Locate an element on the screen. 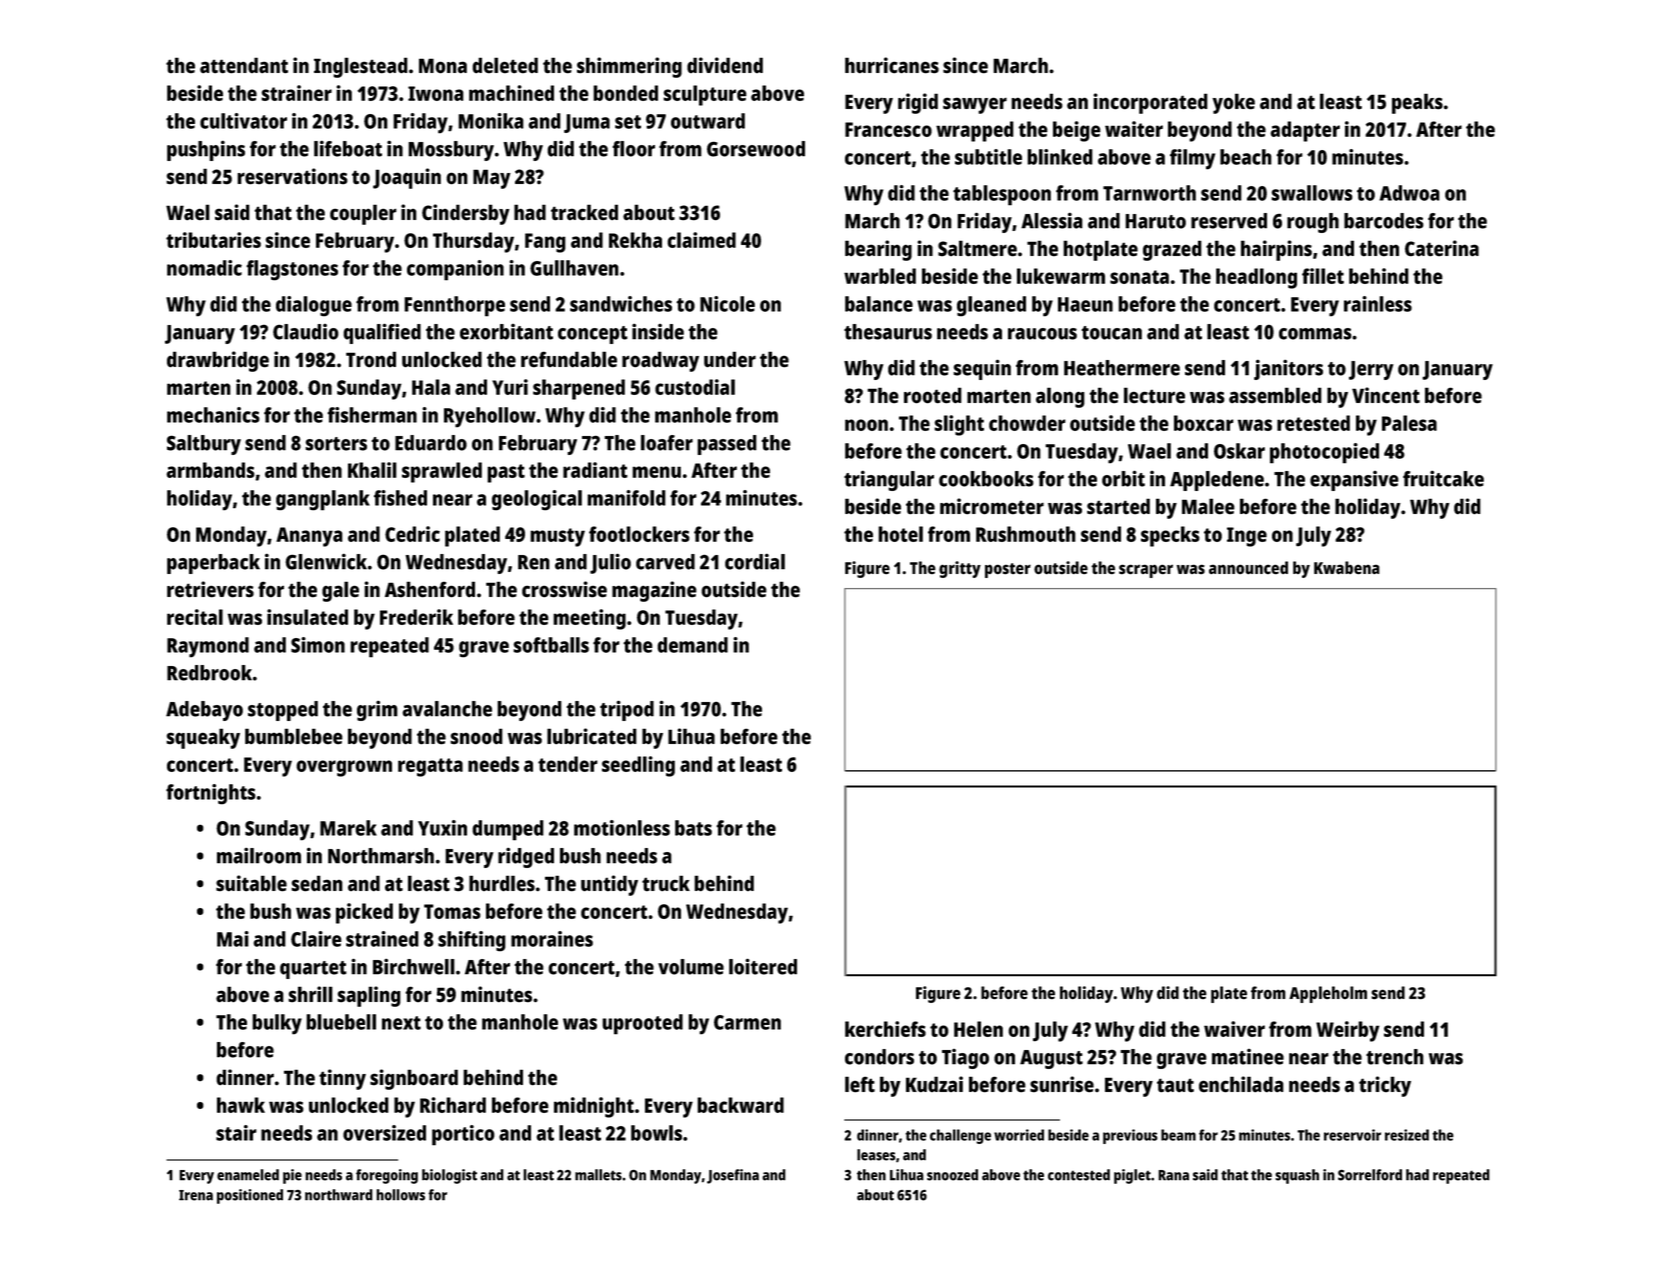  quartet is located at coordinates (313, 970).
